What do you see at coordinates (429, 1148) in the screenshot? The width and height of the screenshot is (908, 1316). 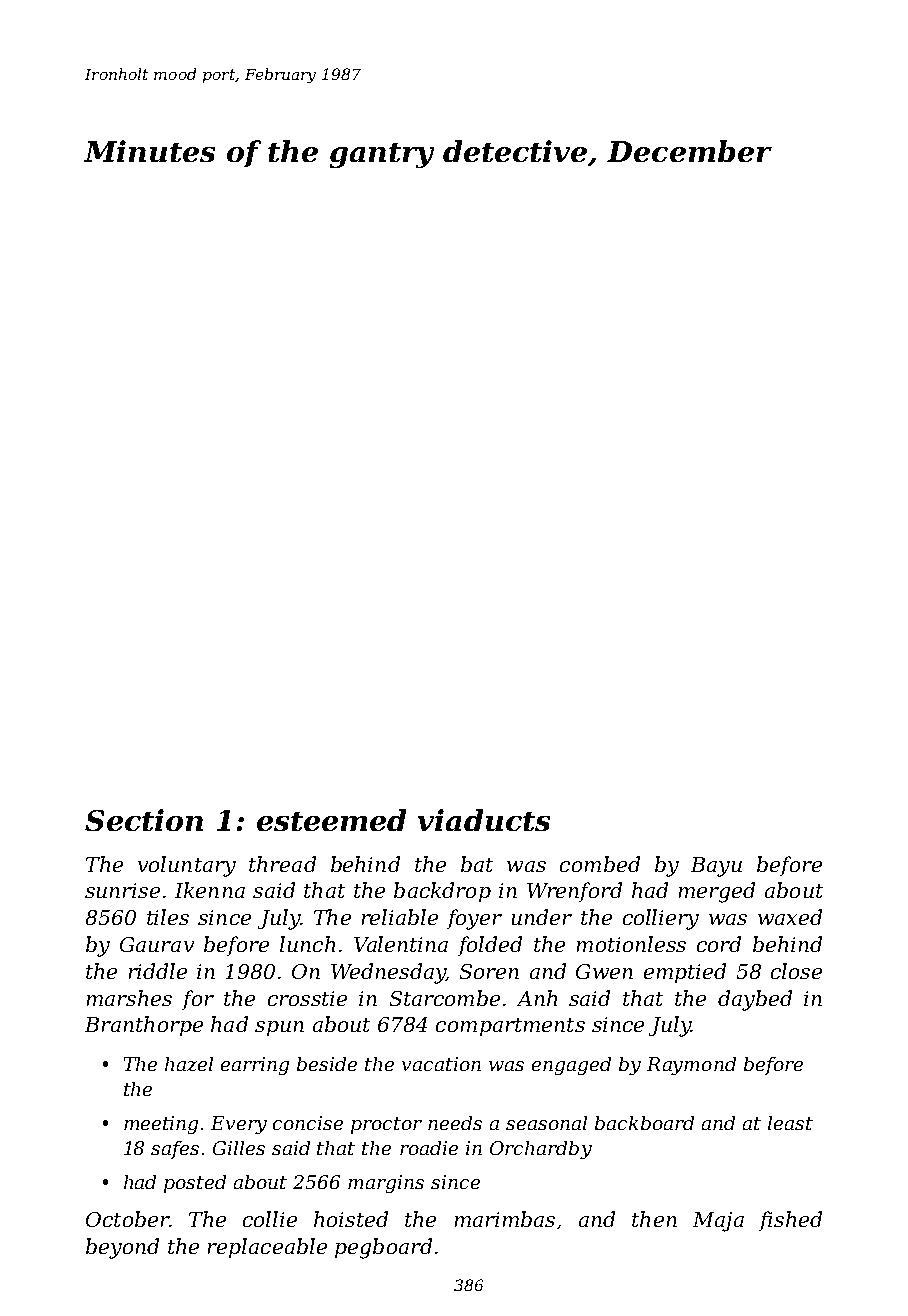 I see `roadie` at bounding box center [429, 1148].
